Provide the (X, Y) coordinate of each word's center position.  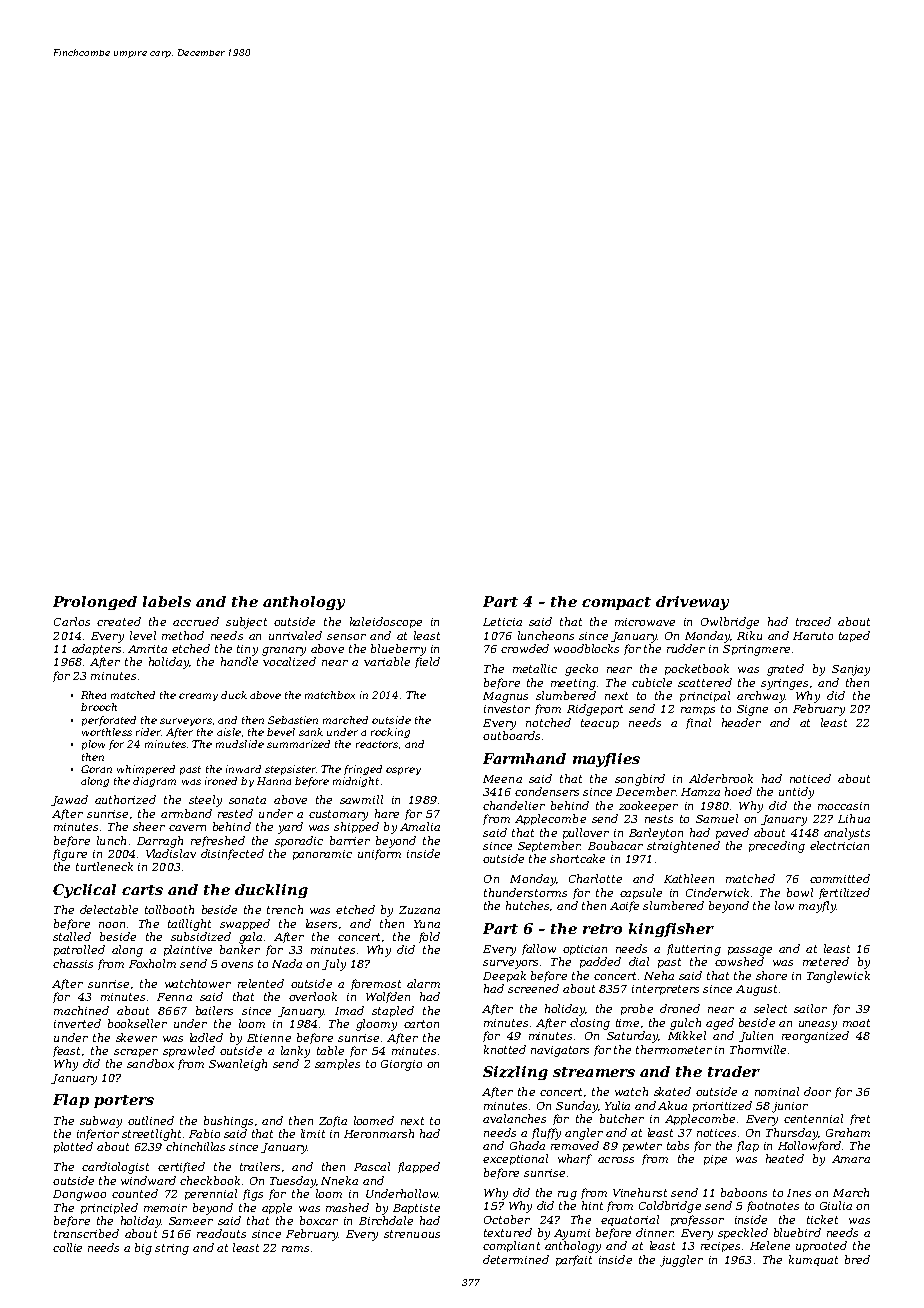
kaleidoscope (386, 622)
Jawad (69, 800)
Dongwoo (79, 1195)
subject (246, 623)
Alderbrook (721, 778)
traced (813, 621)
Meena (502, 779)
